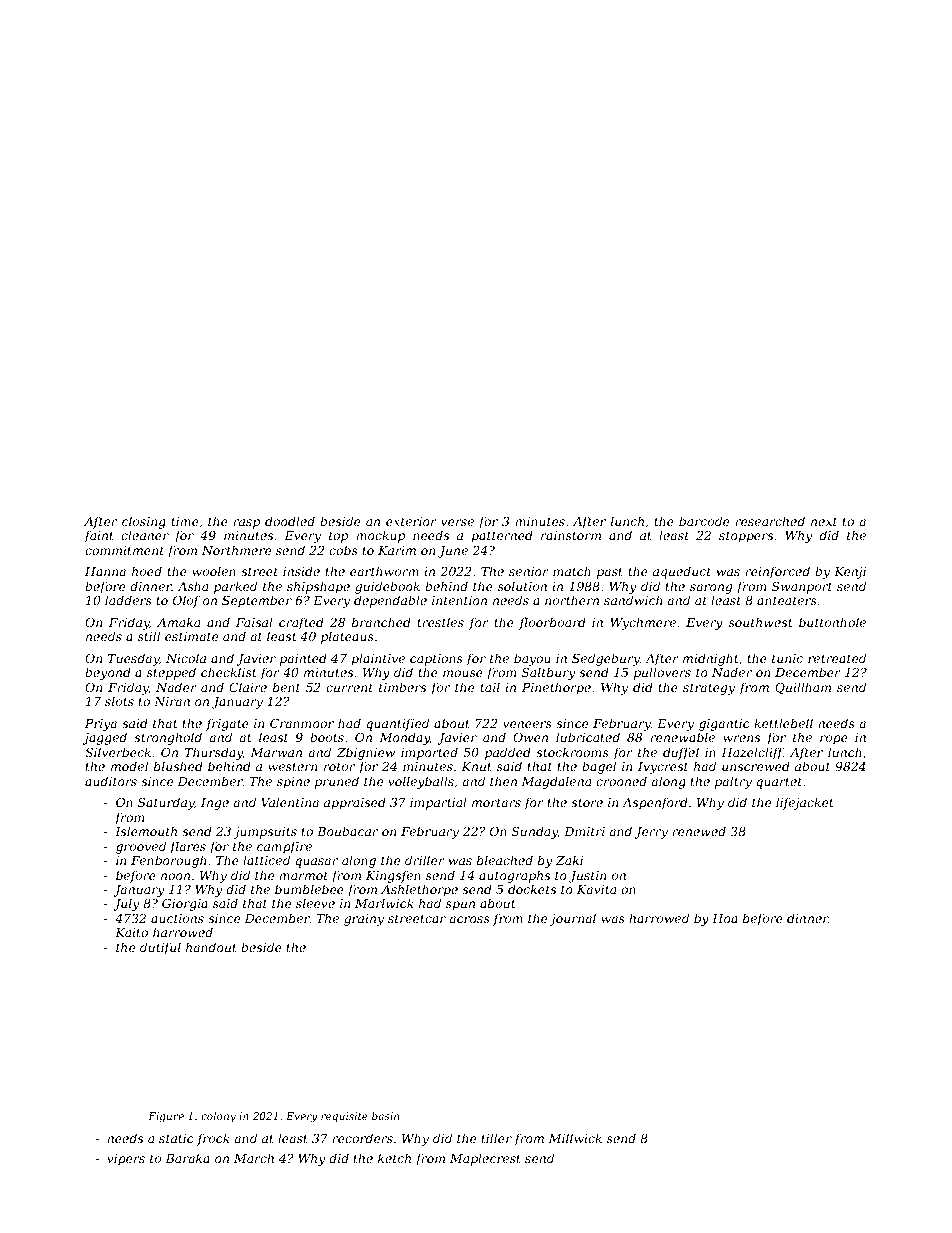 The width and height of the screenshot is (952, 1233). What do you see at coordinates (469, 919) in the screenshot?
I see `across` at bounding box center [469, 919].
